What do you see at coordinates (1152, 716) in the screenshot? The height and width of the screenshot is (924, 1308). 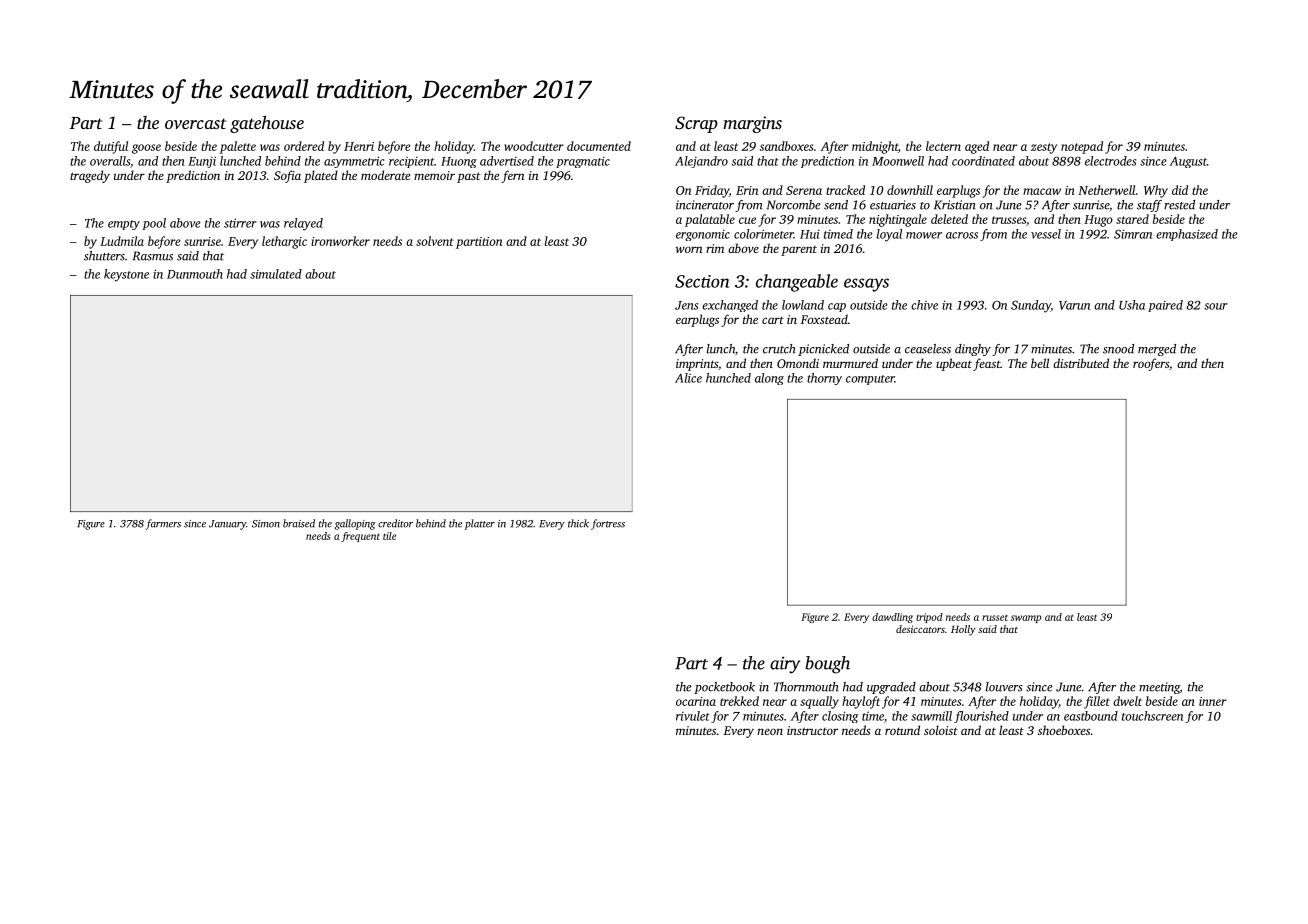 I see `touchscreen` at bounding box center [1152, 716].
